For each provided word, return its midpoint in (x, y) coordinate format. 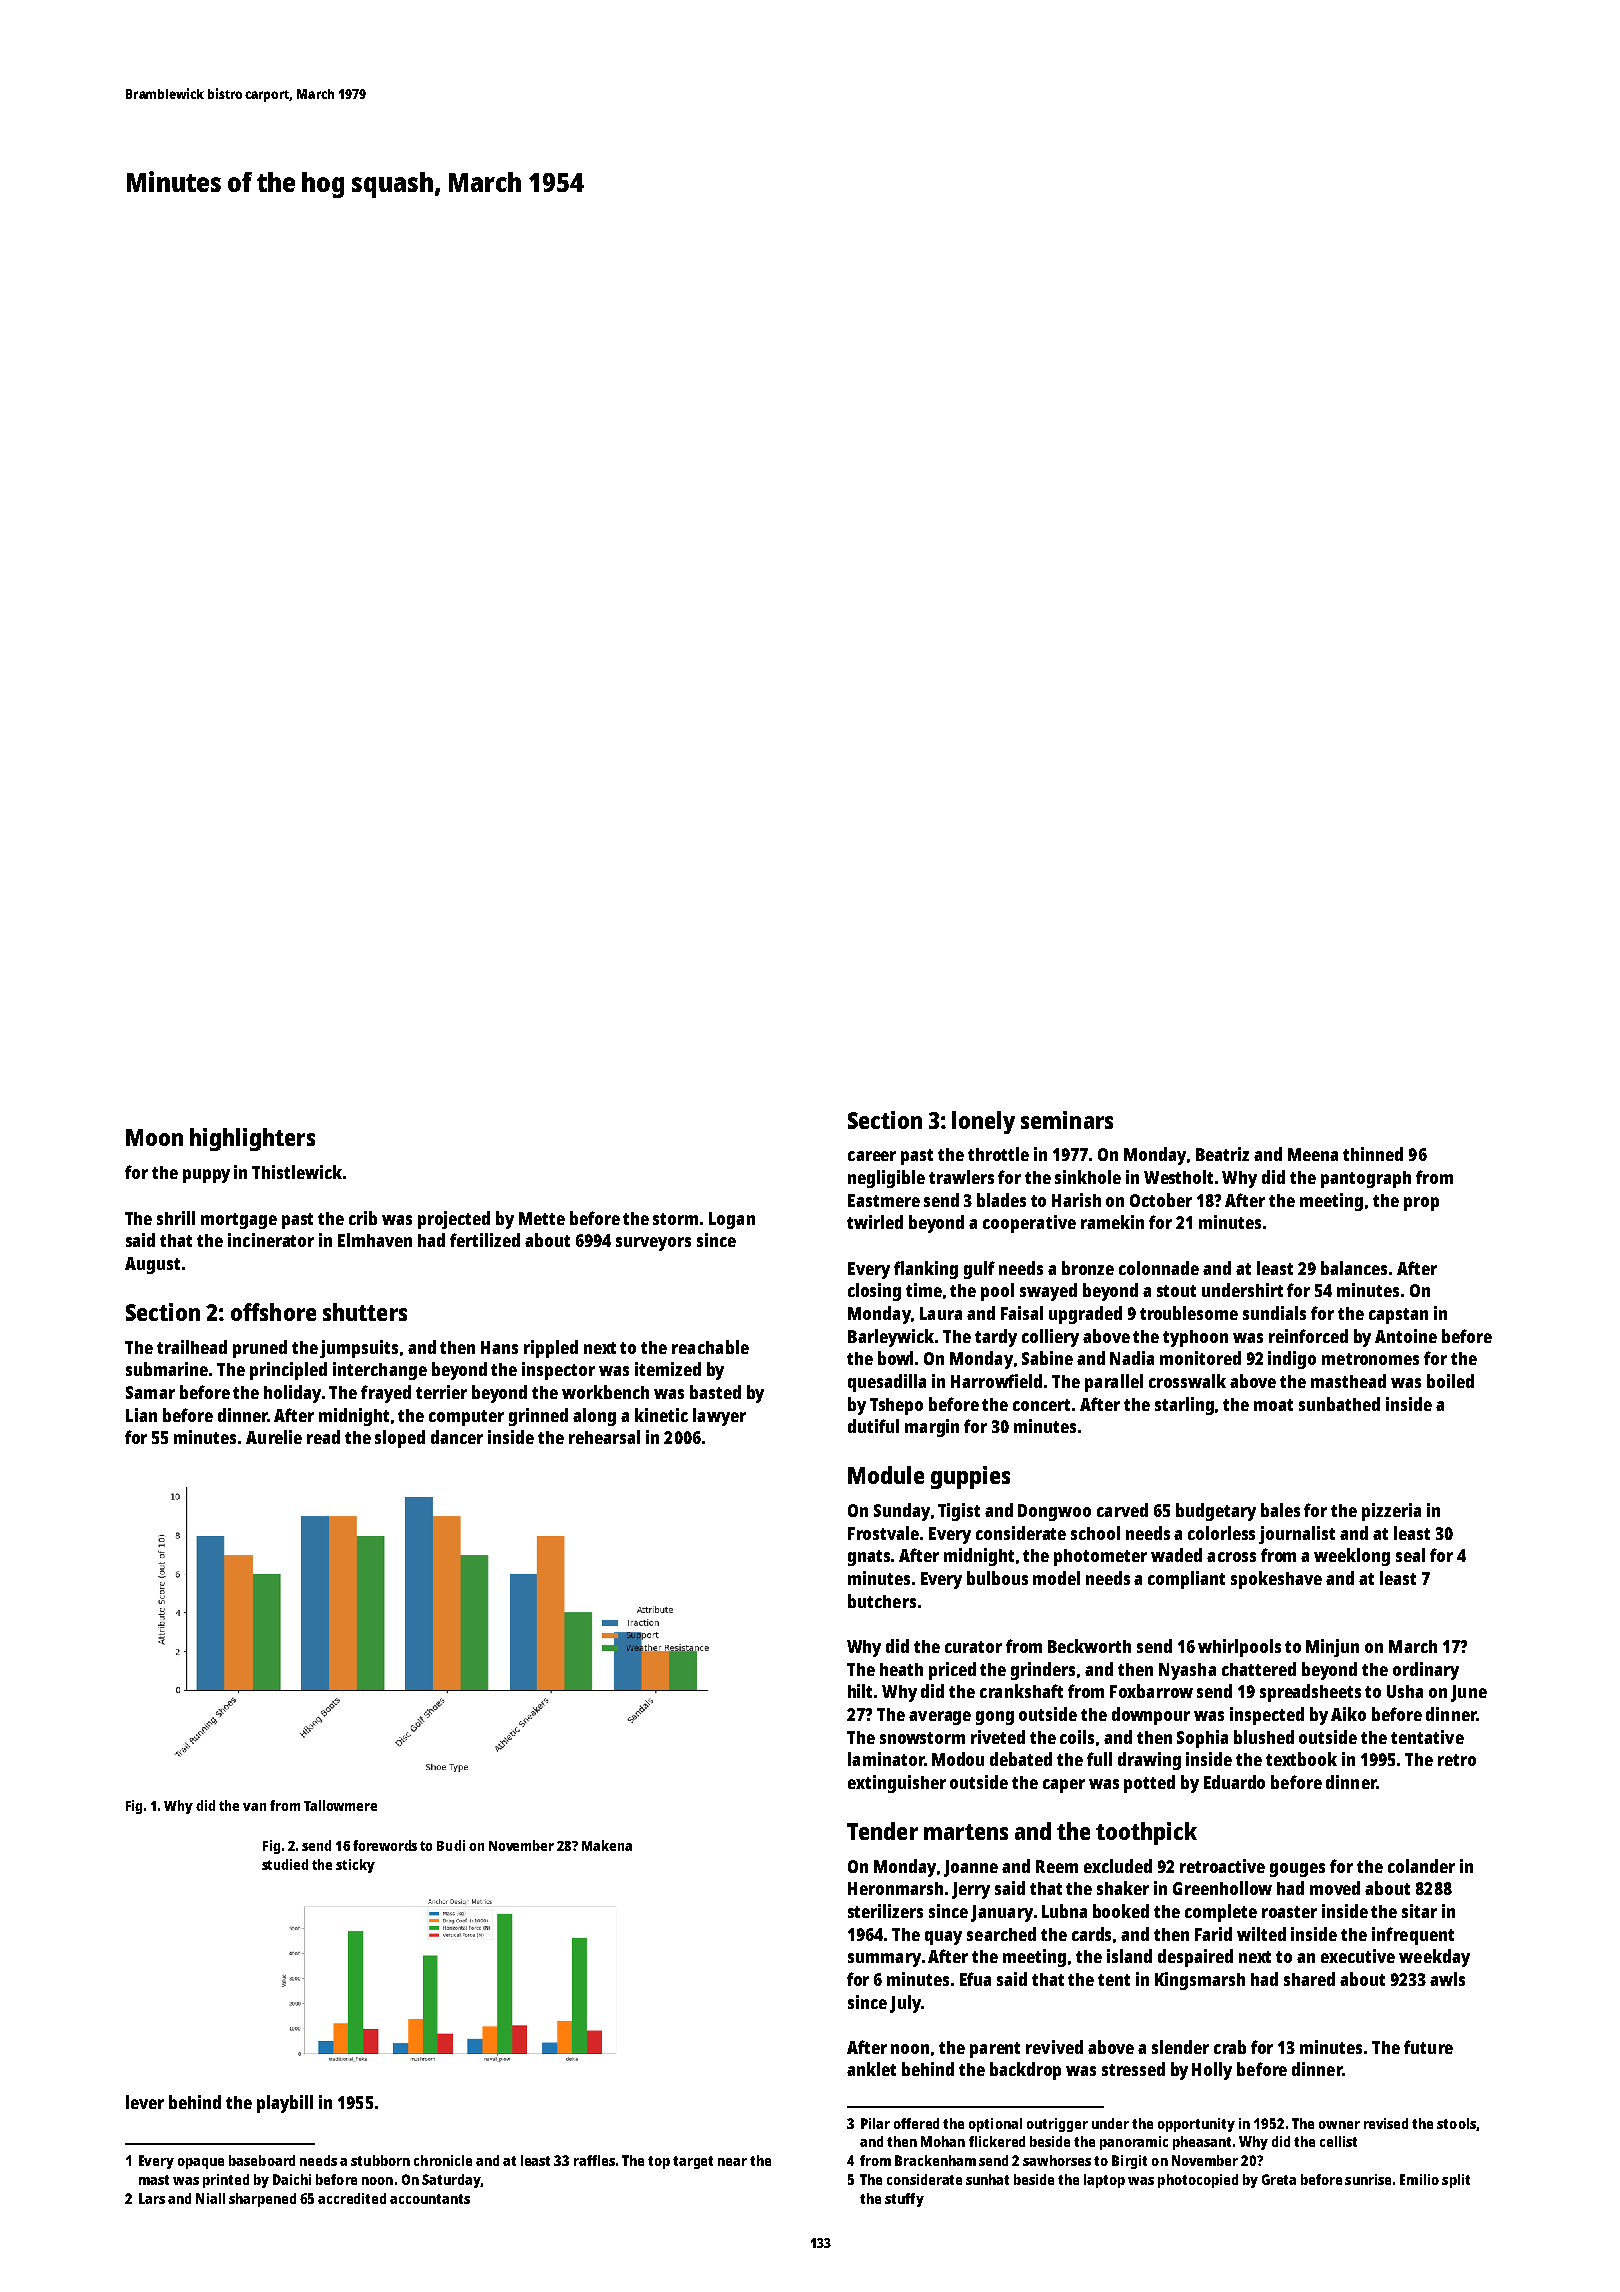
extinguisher (897, 1784)
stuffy (904, 2200)
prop (1421, 1204)
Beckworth (1089, 1646)
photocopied (1198, 2181)
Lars (152, 2198)
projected (454, 1220)
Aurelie (274, 1437)
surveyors (653, 1244)
